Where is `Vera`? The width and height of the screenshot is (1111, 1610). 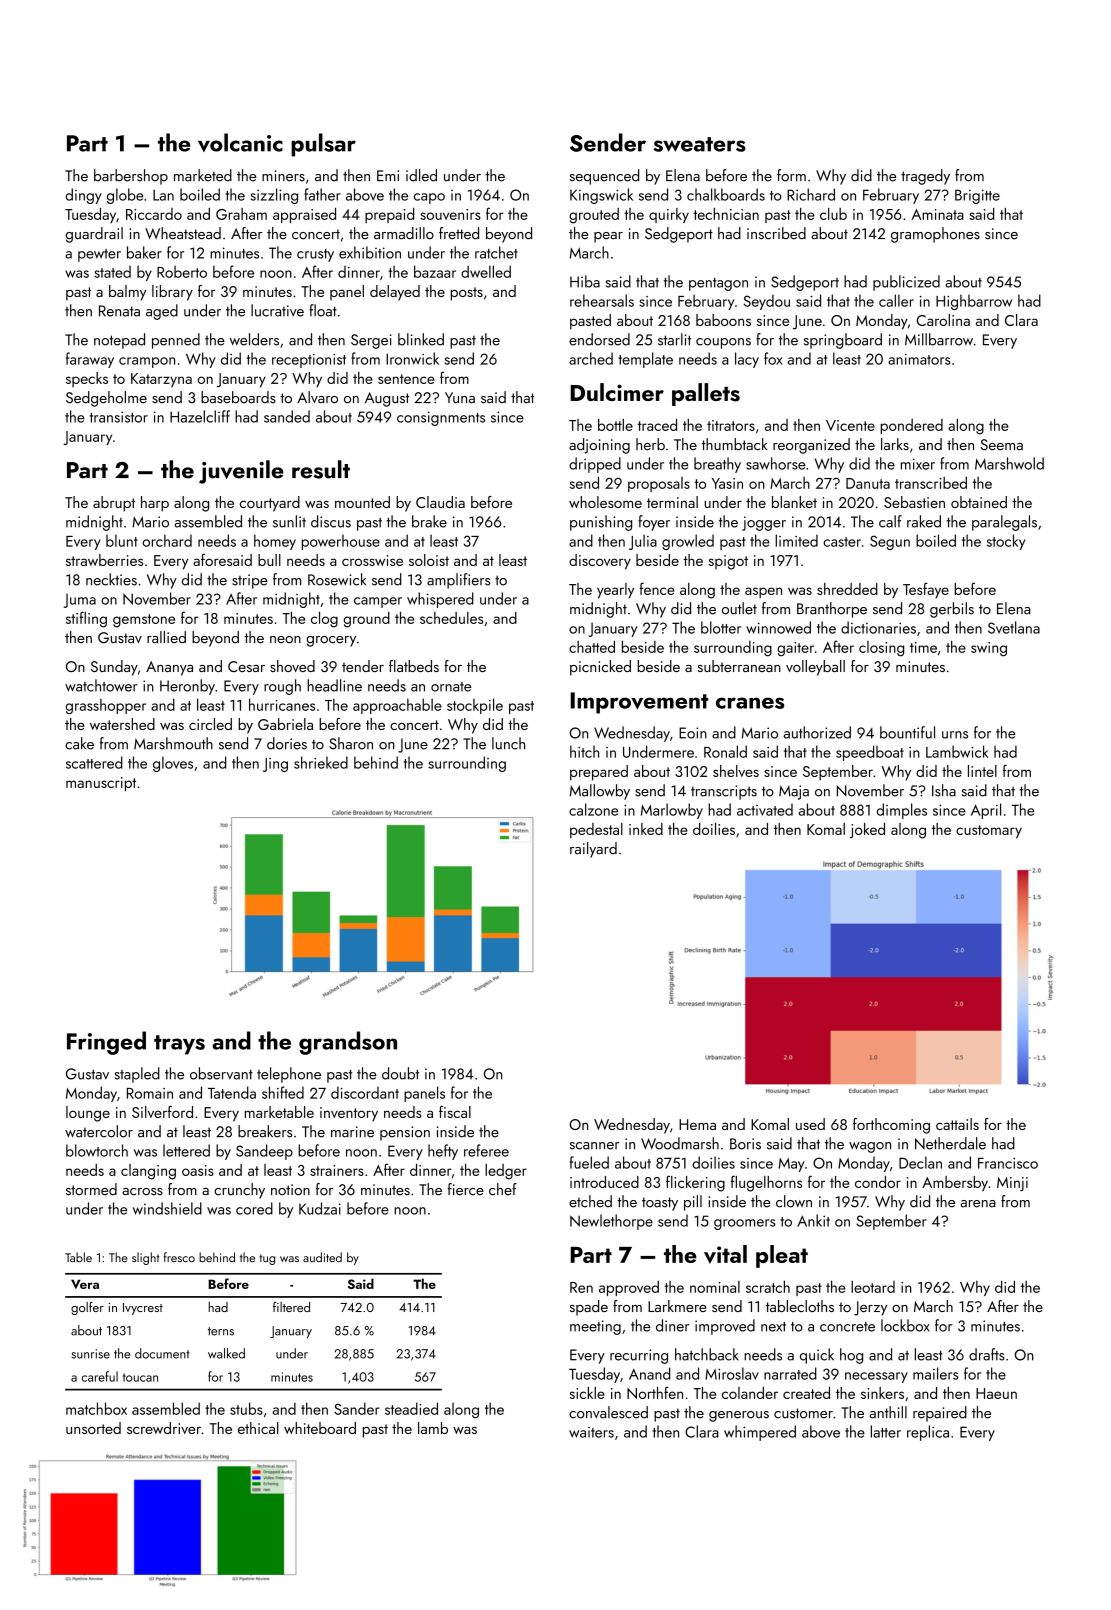 Vera is located at coordinates (85, 1284).
